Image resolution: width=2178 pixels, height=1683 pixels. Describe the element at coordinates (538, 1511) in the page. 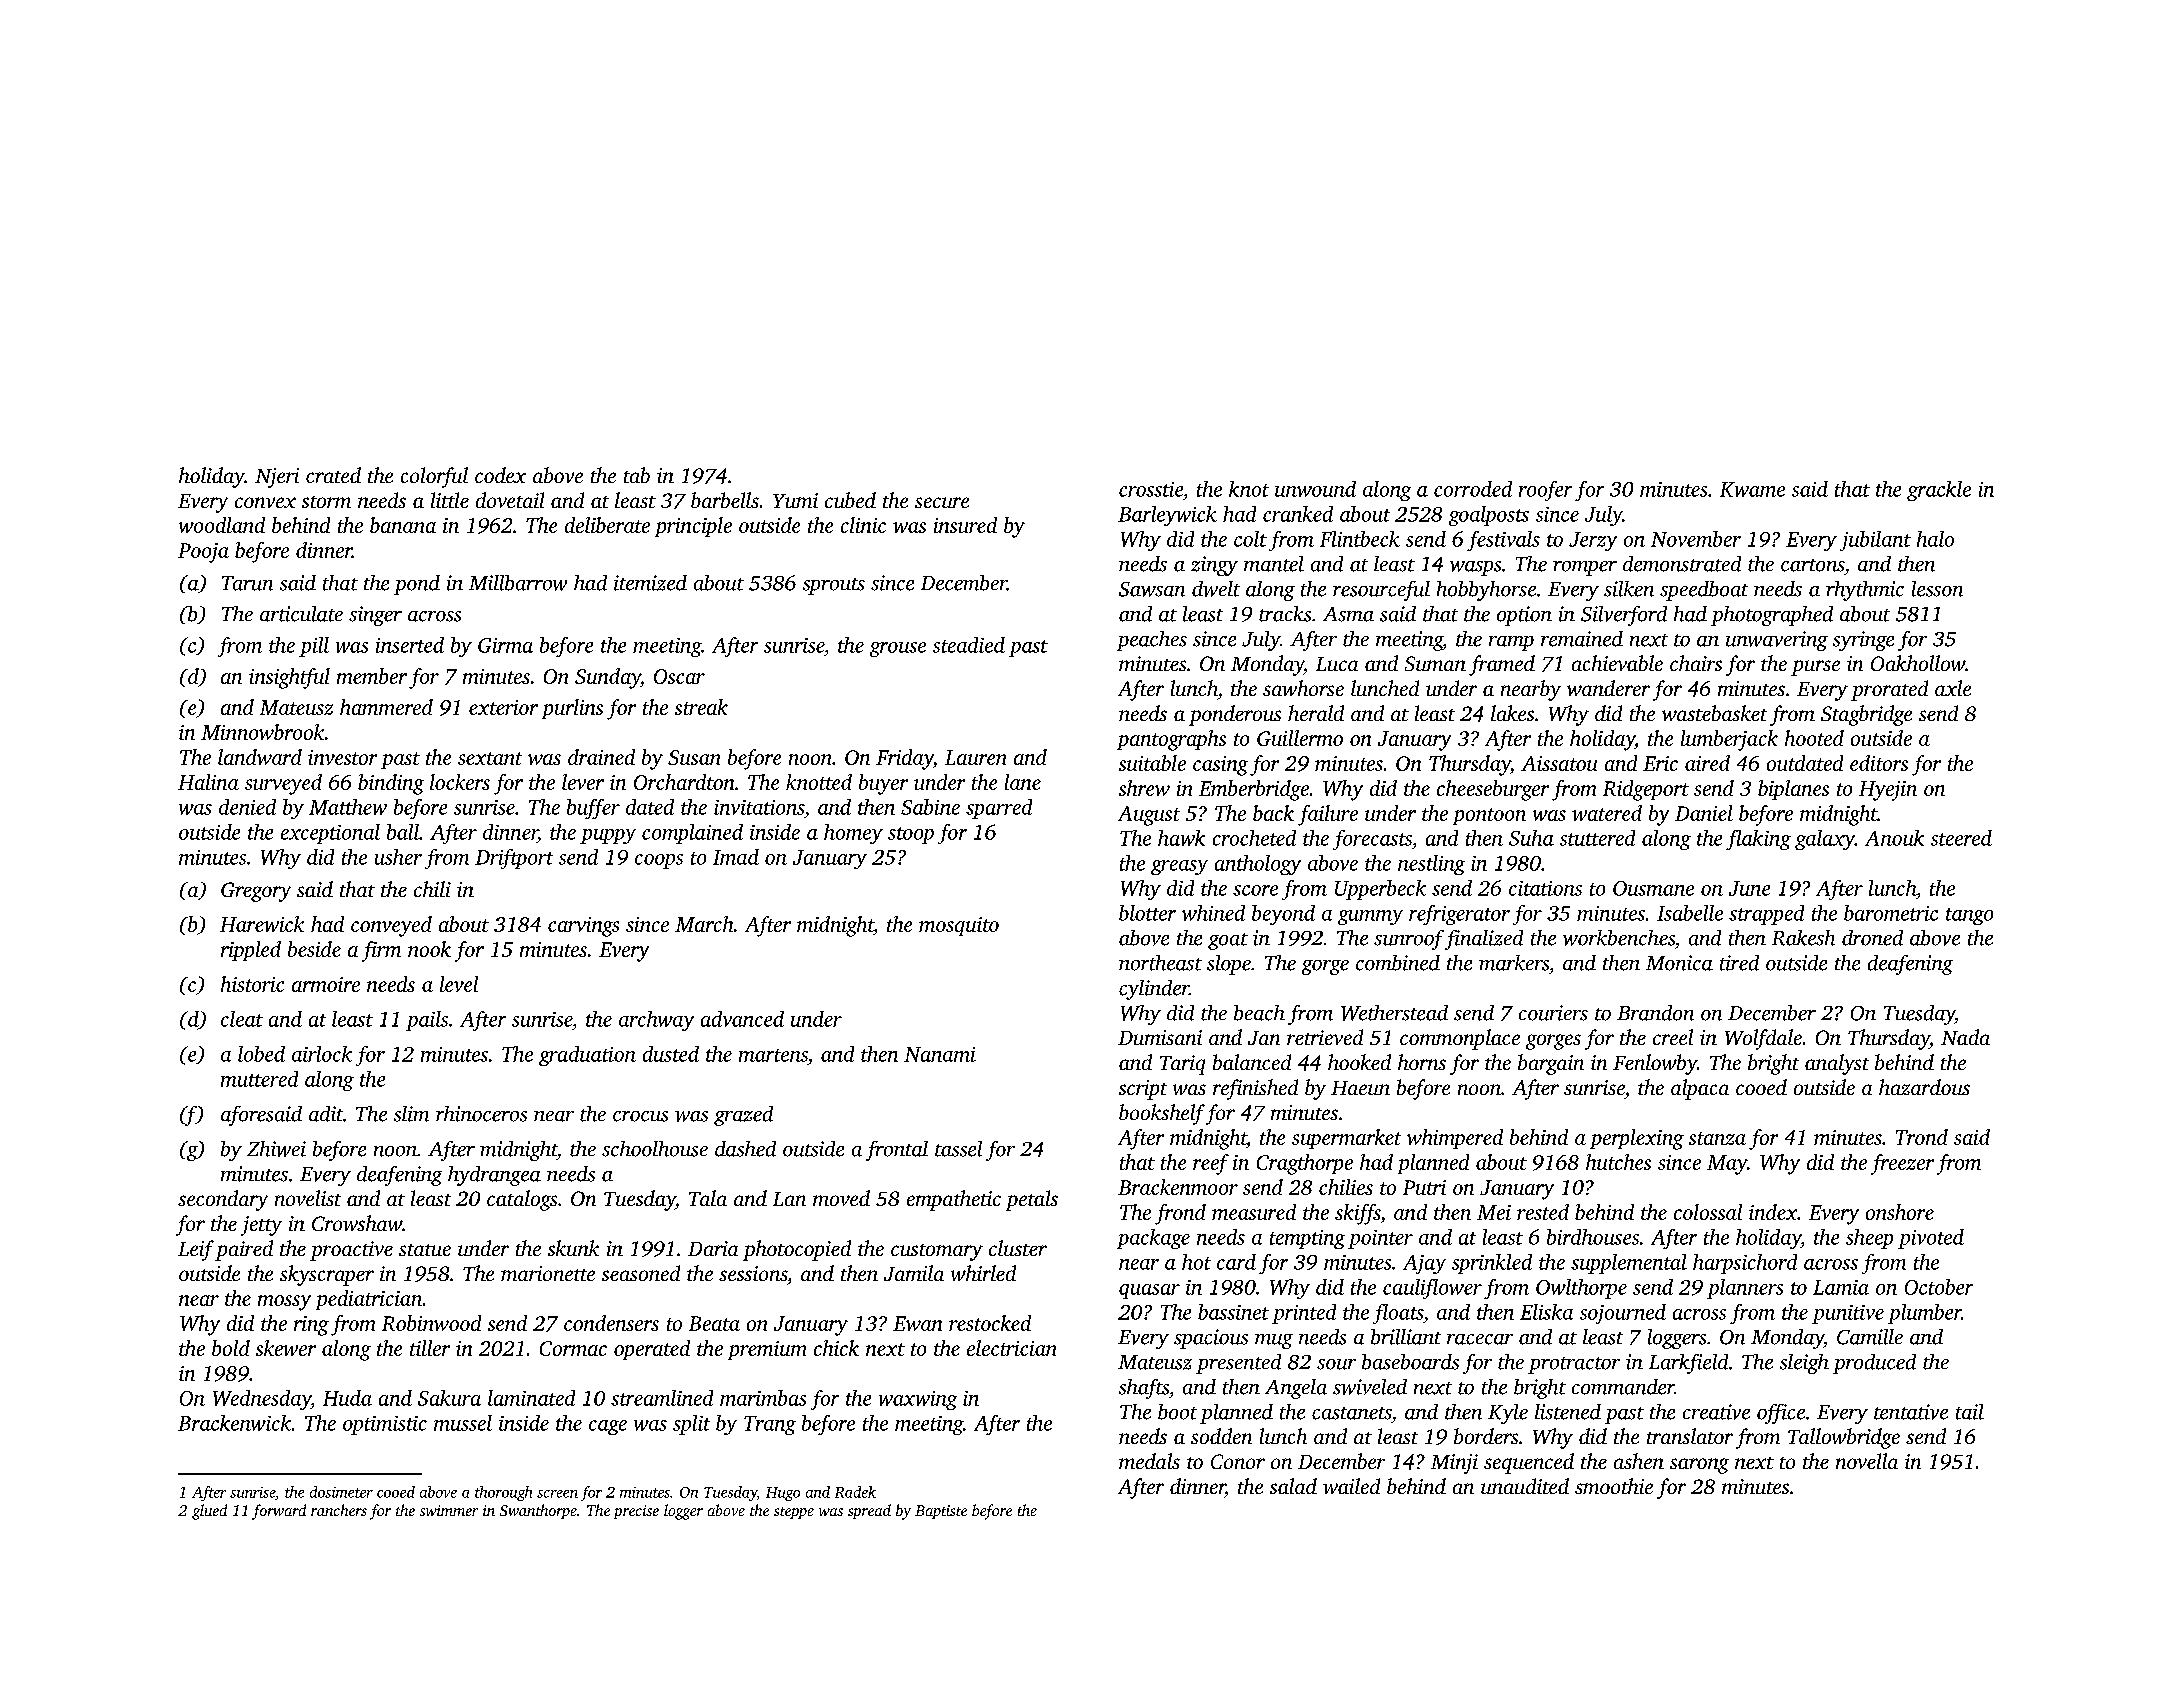

I see `Swanthorpe` at that location.
